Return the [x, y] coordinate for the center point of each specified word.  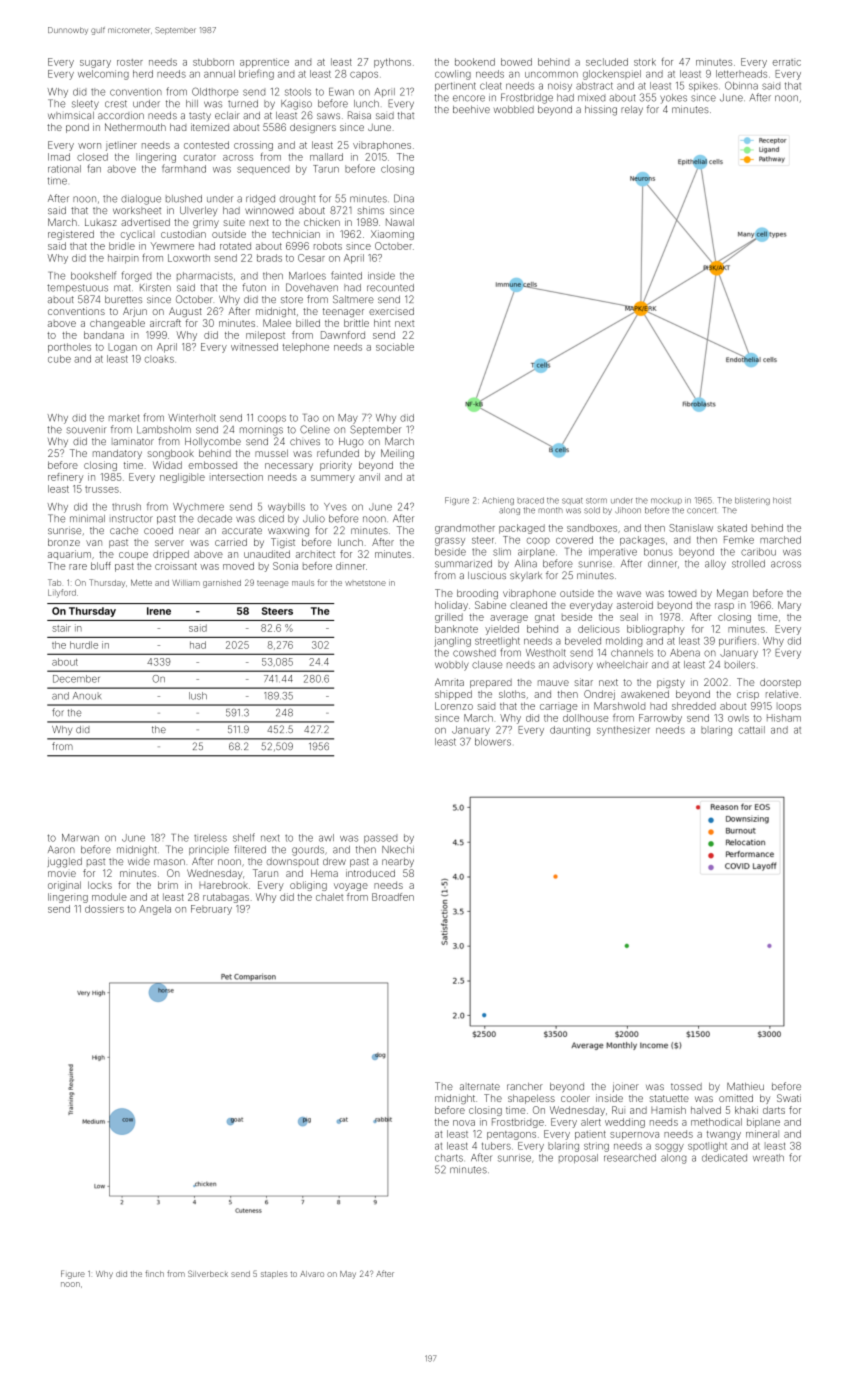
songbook [171, 454]
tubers [496, 1146]
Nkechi [398, 850]
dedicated [724, 1158]
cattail [752, 730]
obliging [308, 886]
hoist [782, 500]
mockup [666, 501]
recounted [390, 288]
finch [154, 1273]
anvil [369, 477]
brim [168, 885]
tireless [210, 838]
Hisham [784, 718]
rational [64, 169]
